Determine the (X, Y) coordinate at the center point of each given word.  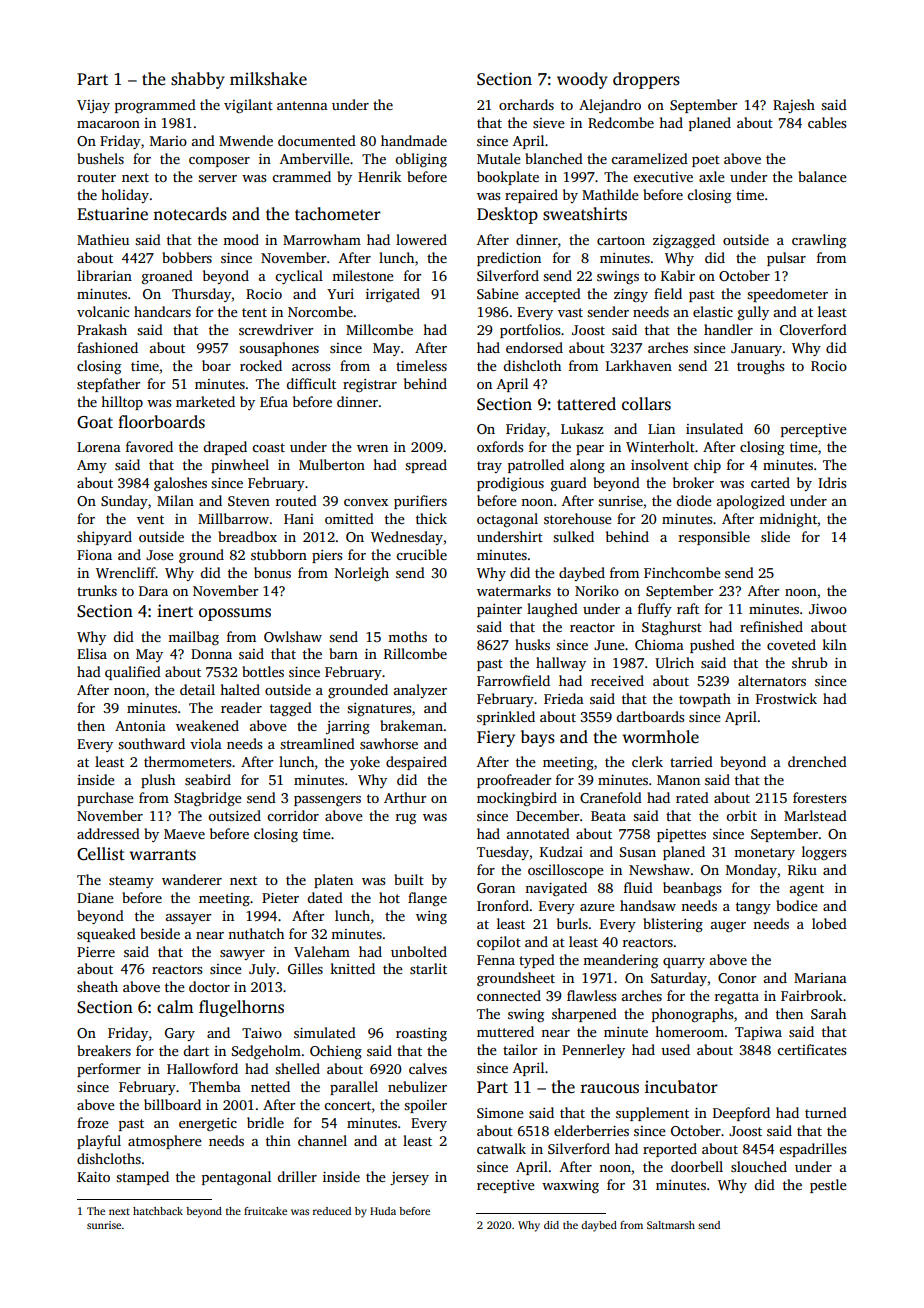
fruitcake (265, 1211)
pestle (828, 1186)
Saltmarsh (671, 1225)
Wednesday (407, 538)
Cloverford (813, 329)
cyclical (299, 277)
